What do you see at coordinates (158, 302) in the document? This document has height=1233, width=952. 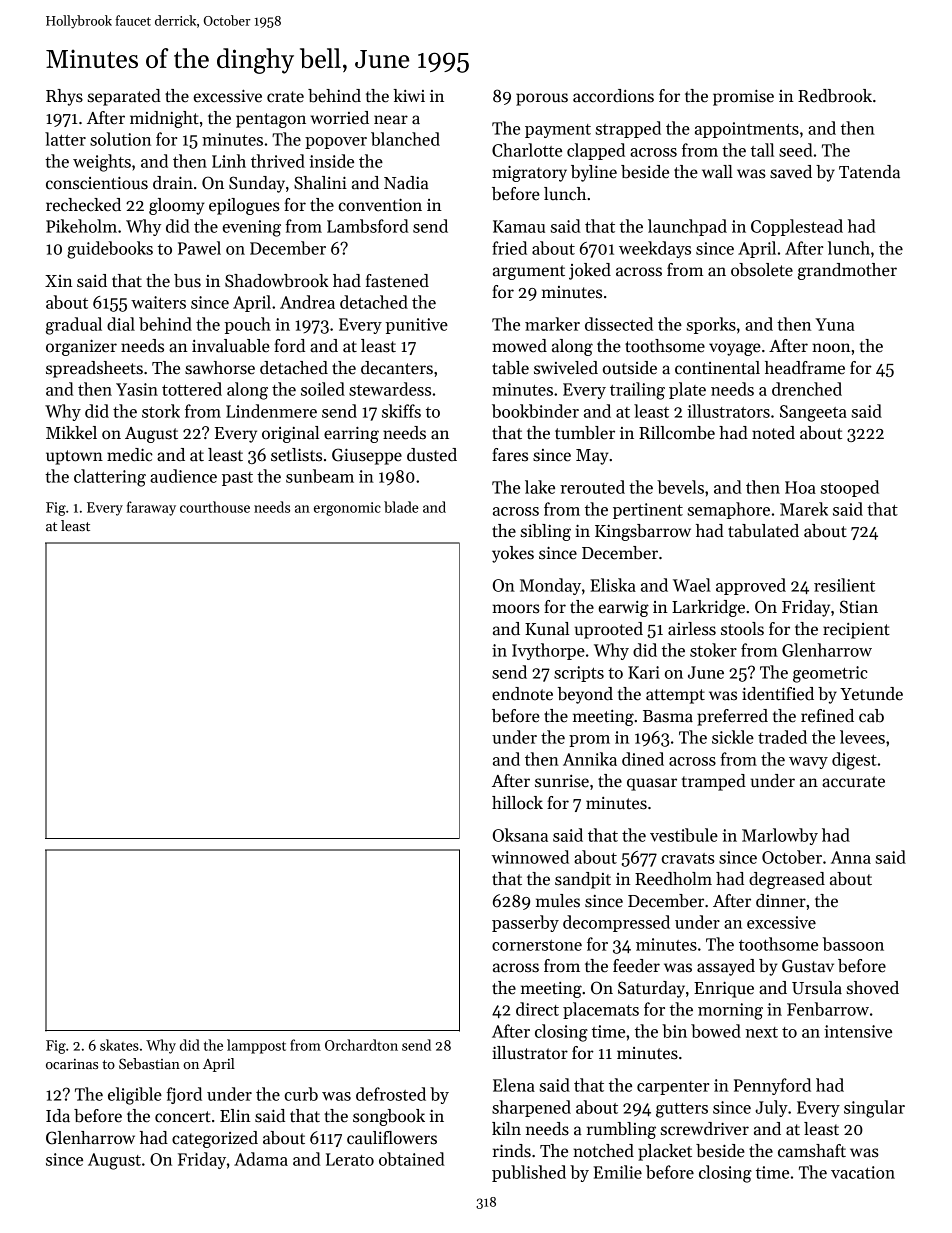 I see `waiters` at bounding box center [158, 302].
